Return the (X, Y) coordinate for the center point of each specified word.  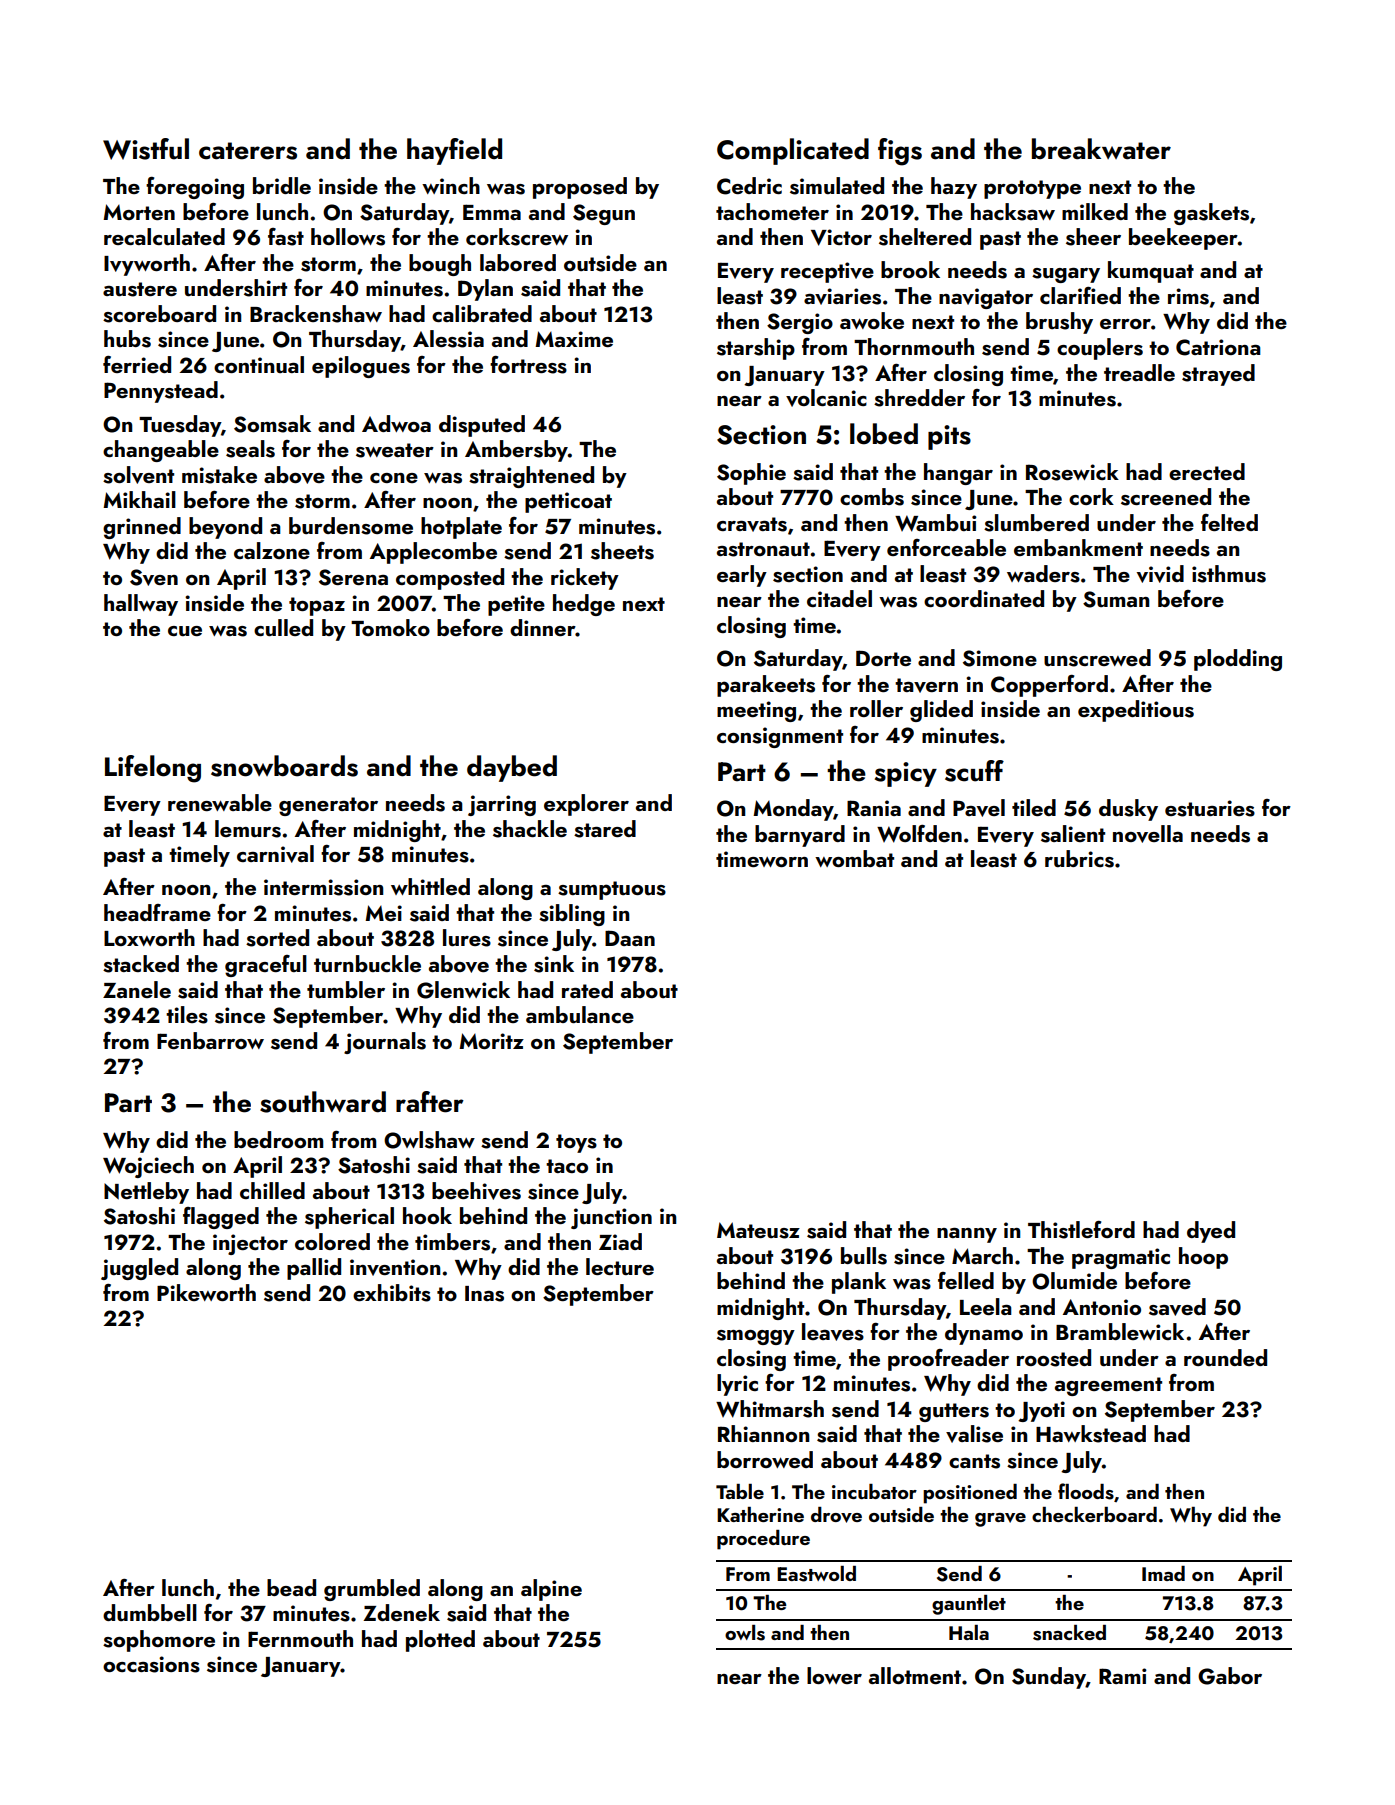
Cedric (749, 186)
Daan (630, 938)
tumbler (346, 989)
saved (1177, 1307)
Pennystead (161, 392)
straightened (531, 477)
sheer (1093, 237)
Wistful (146, 149)
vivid (1160, 574)
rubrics (1079, 859)
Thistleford (1081, 1230)
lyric (737, 1385)
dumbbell (150, 1612)
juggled (139, 1269)
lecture (620, 1266)
